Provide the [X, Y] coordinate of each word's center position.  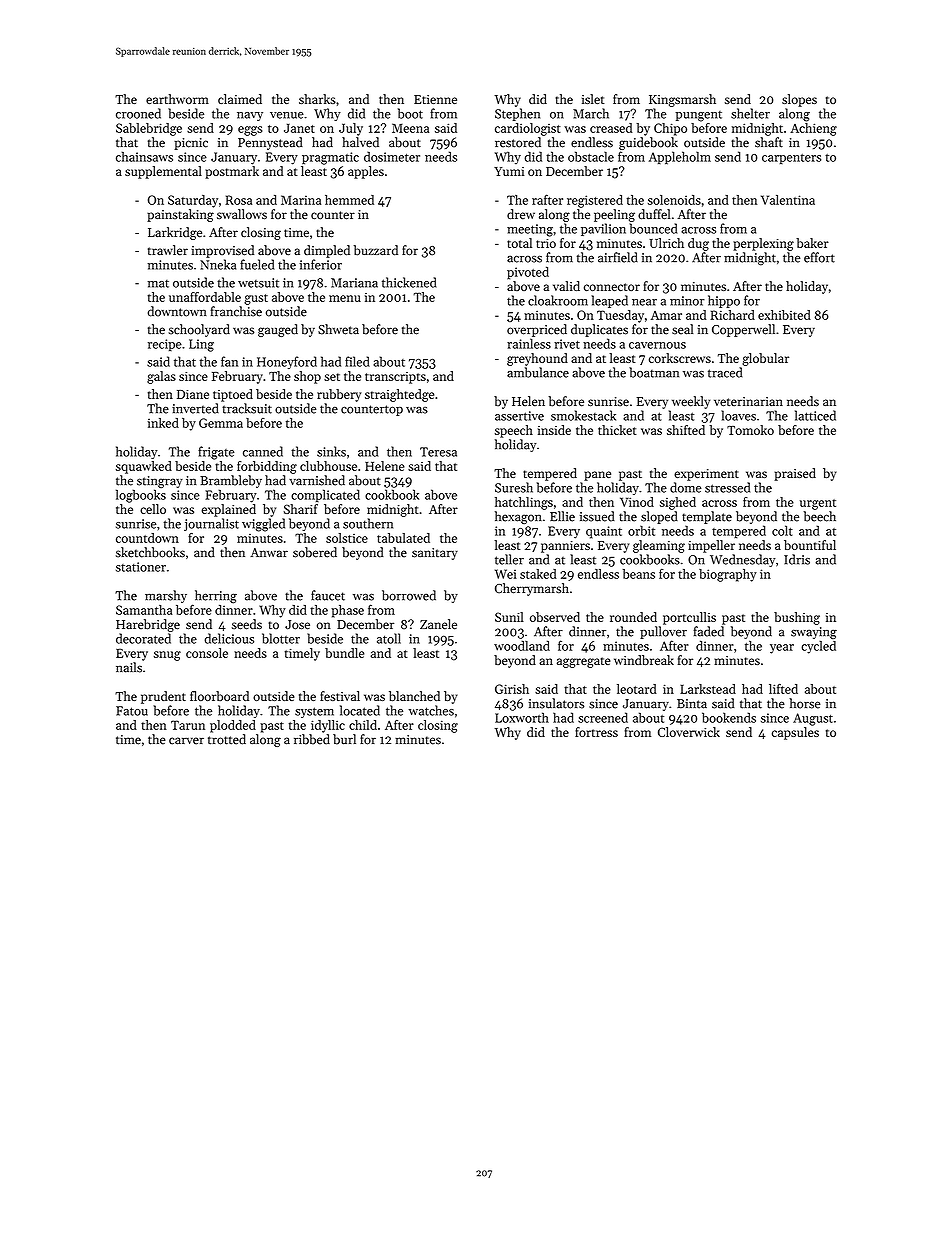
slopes [799, 100]
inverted [195, 408]
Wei [506, 574]
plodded [233, 726]
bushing [797, 618]
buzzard [376, 250]
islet [593, 99]
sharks [317, 99]
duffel [654, 214]
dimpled [327, 251]
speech [514, 431]
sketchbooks [150, 552]
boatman [654, 372]
